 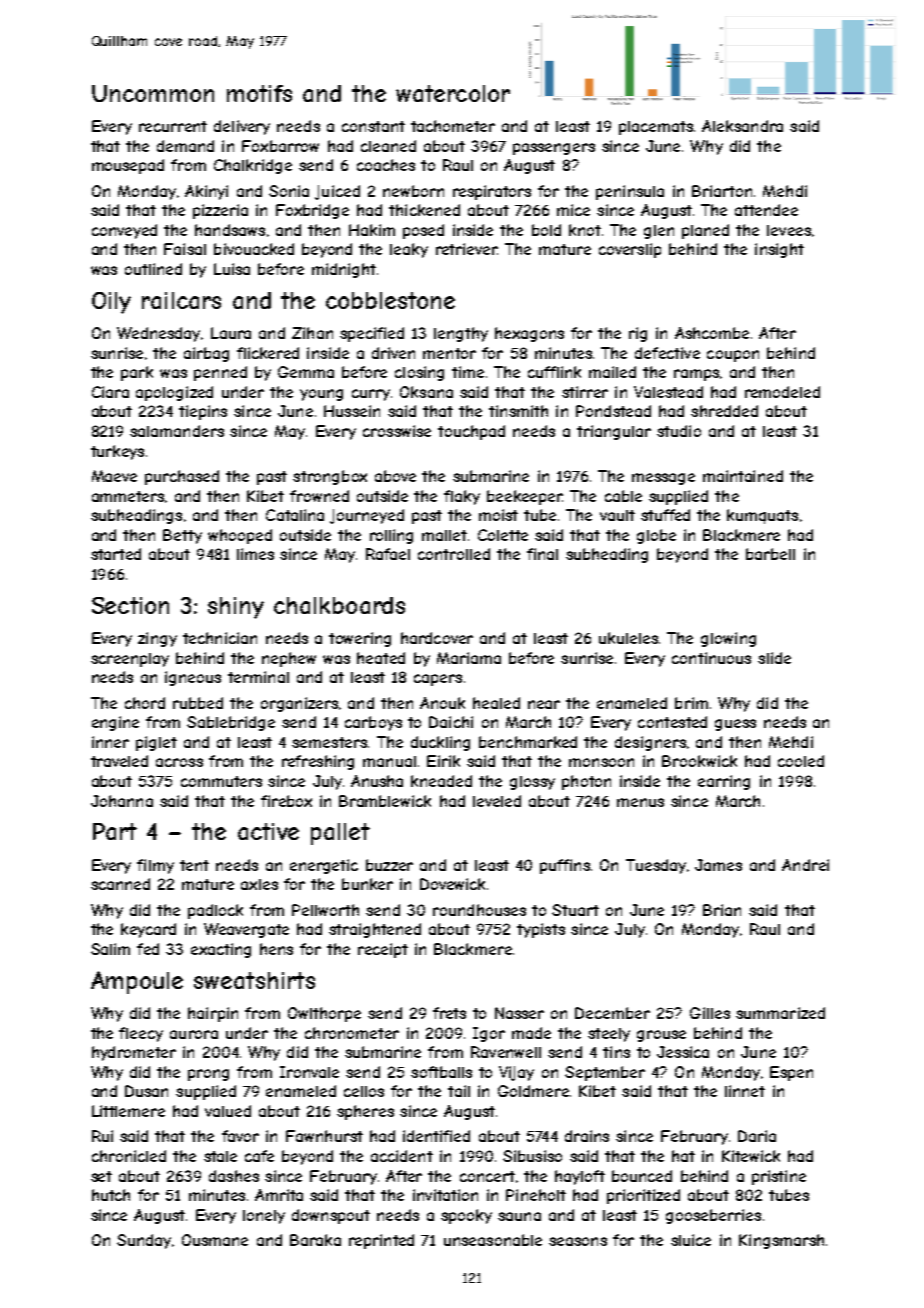 What do you see at coordinates (182, 536) in the screenshot?
I see `Betty` at bounding box center [182, 536].
